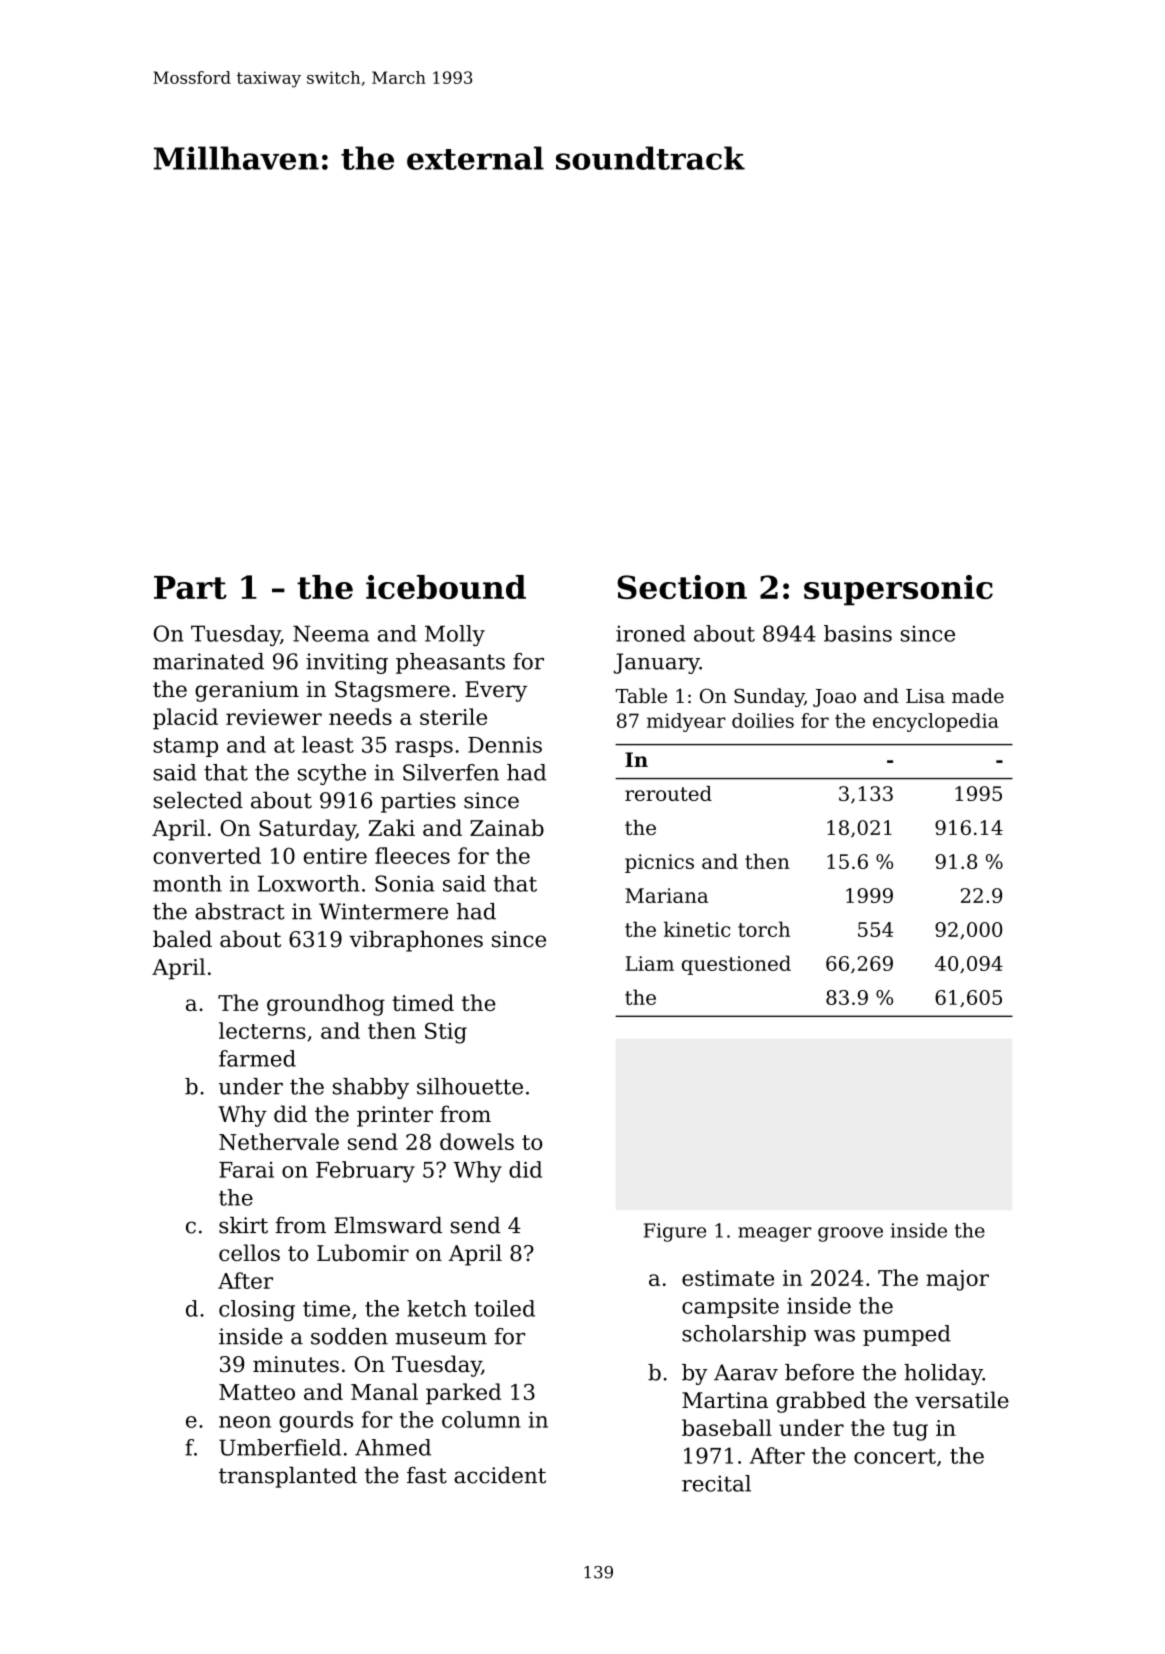 The height and width of the screenshot is (1654, 1165). What do you see at coordinates (763, 720) in the screenshot?
I see `doilies` at bounding box center [763, 720].
